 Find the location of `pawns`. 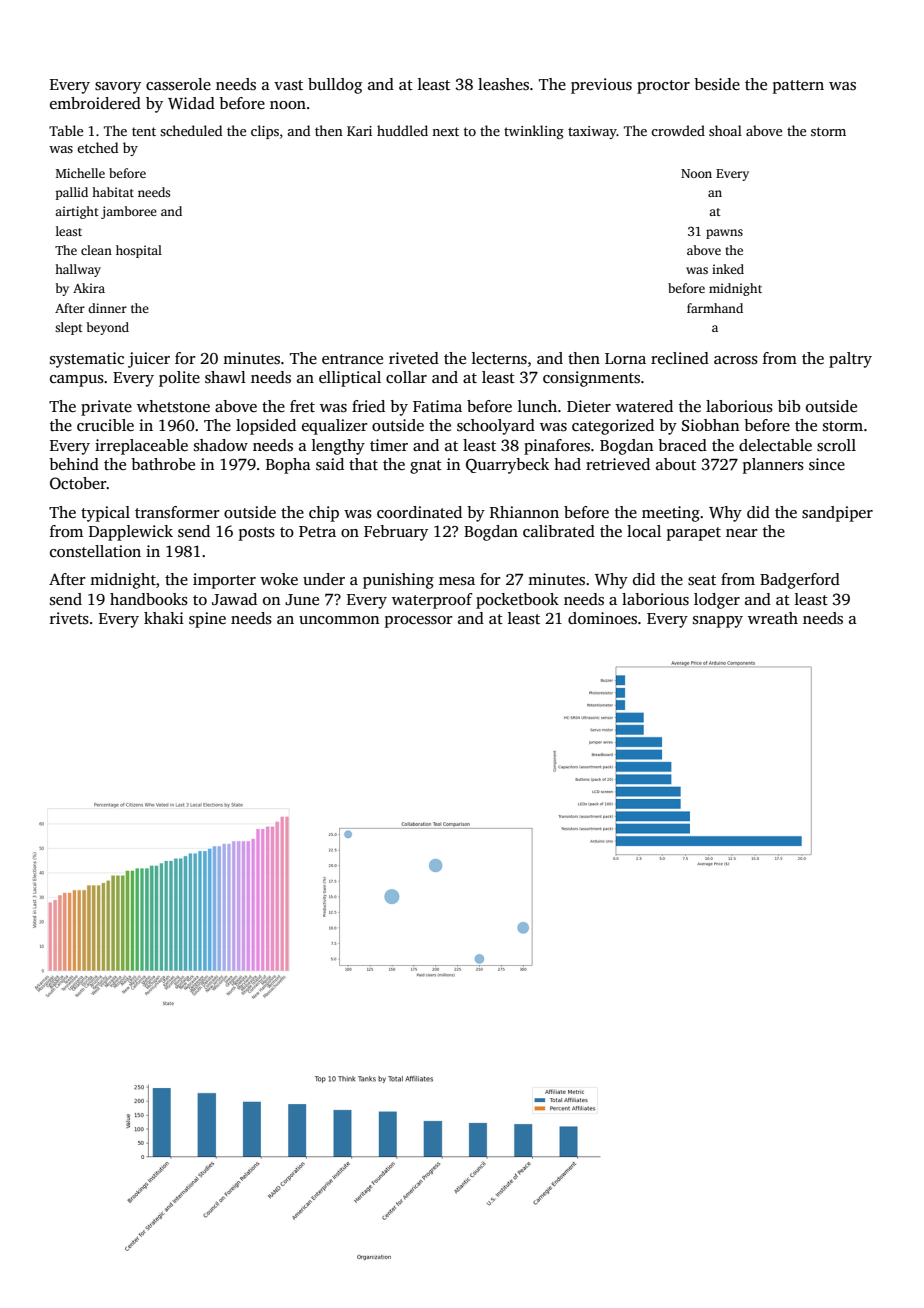

pawns is located at coordinates (724, 234).
